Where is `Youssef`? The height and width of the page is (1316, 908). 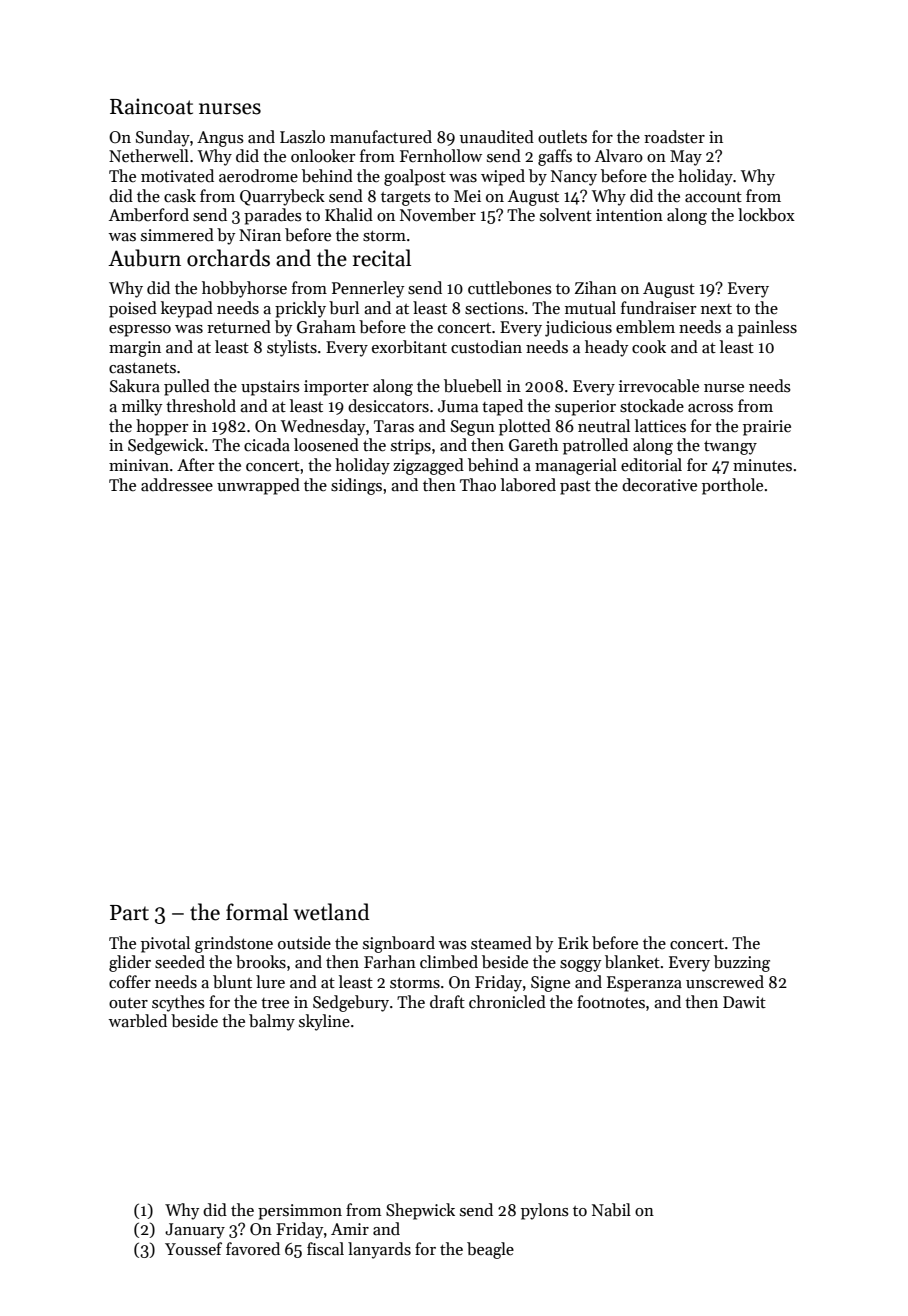
Youssef is located at coordinates (193, 1249).
